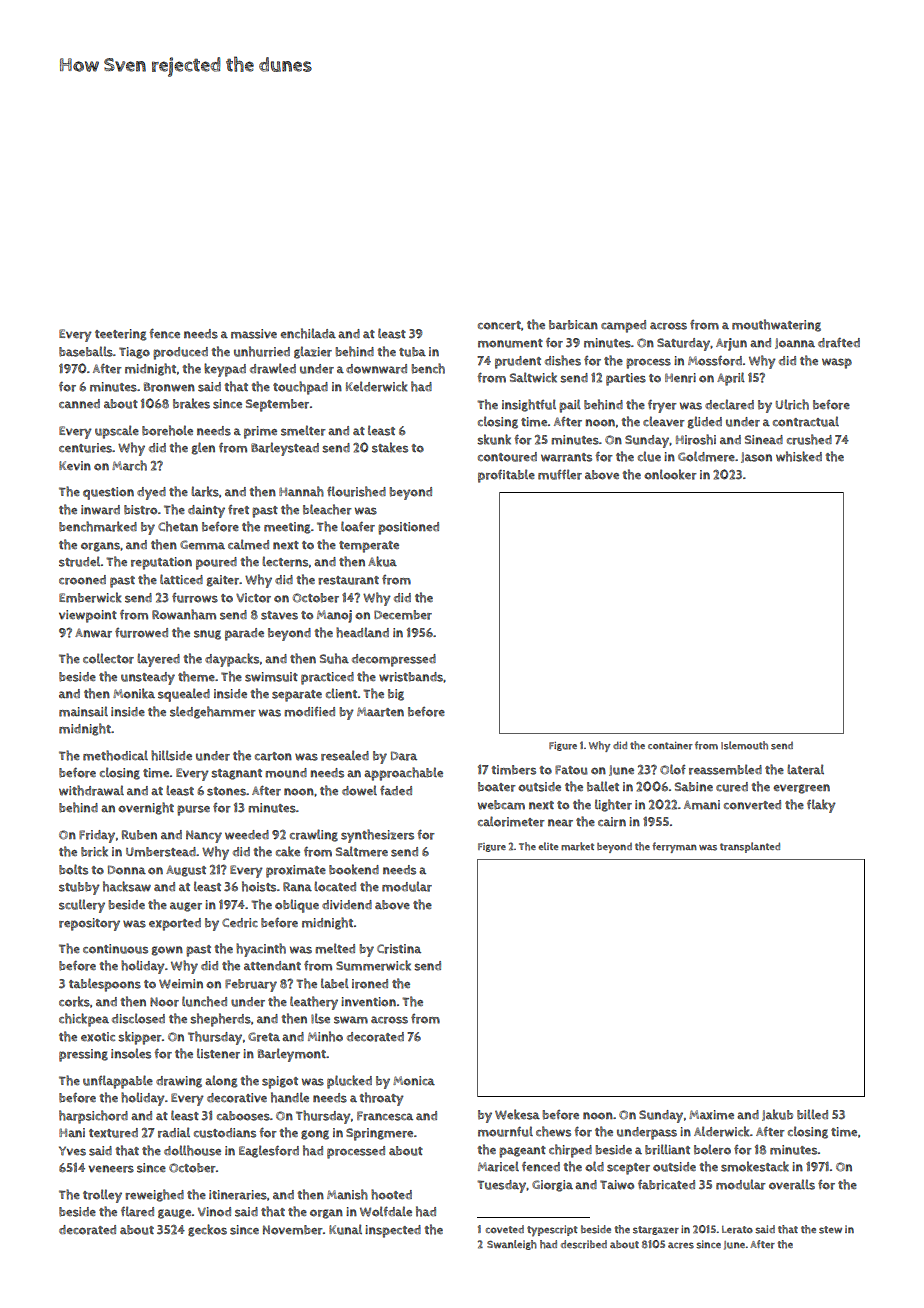 The width and height of the document is (924, 1308). I want to click on described, so click(584, 1244).
